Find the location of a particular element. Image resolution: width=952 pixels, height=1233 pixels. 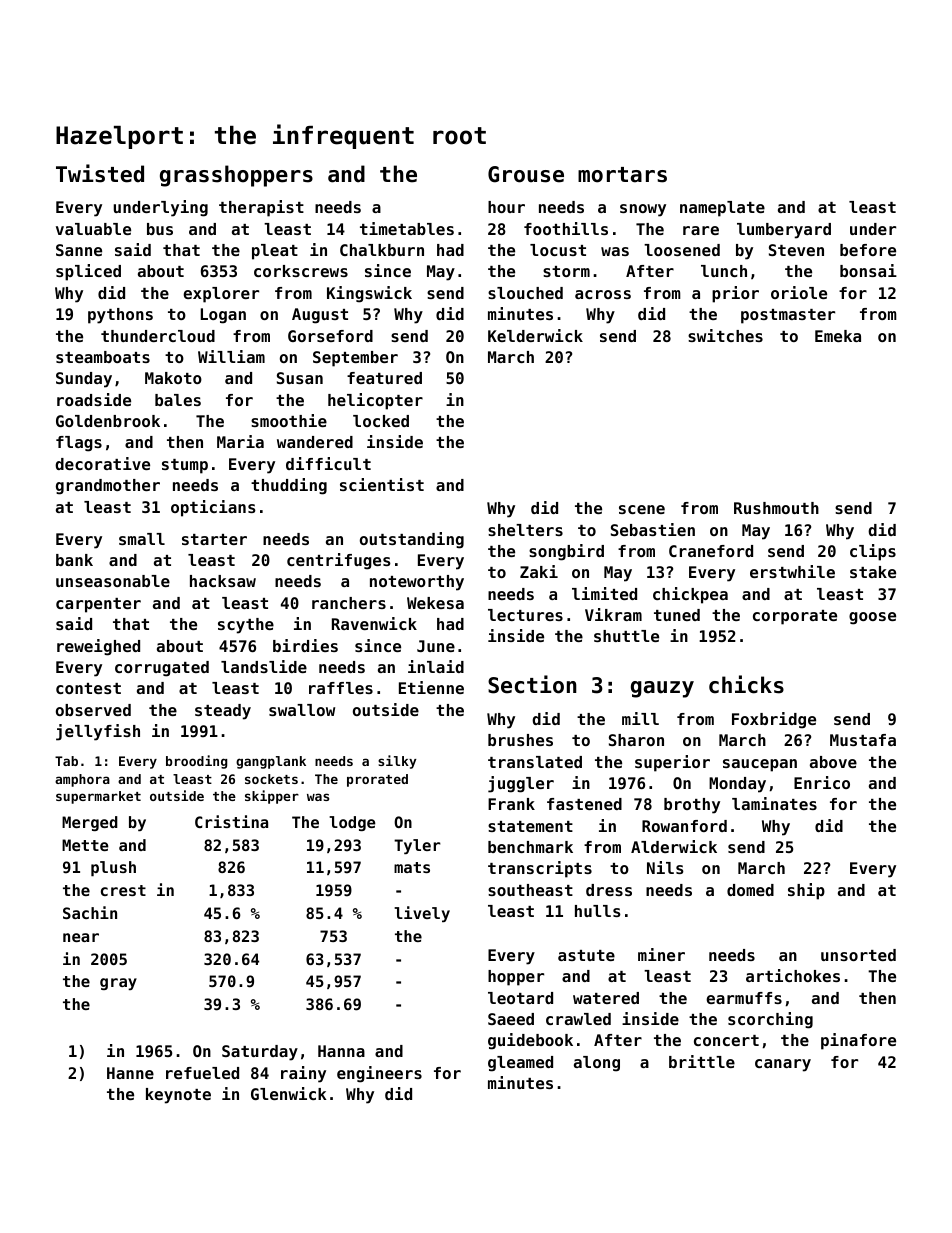

outstanding is located at coordinates (412, 540).
